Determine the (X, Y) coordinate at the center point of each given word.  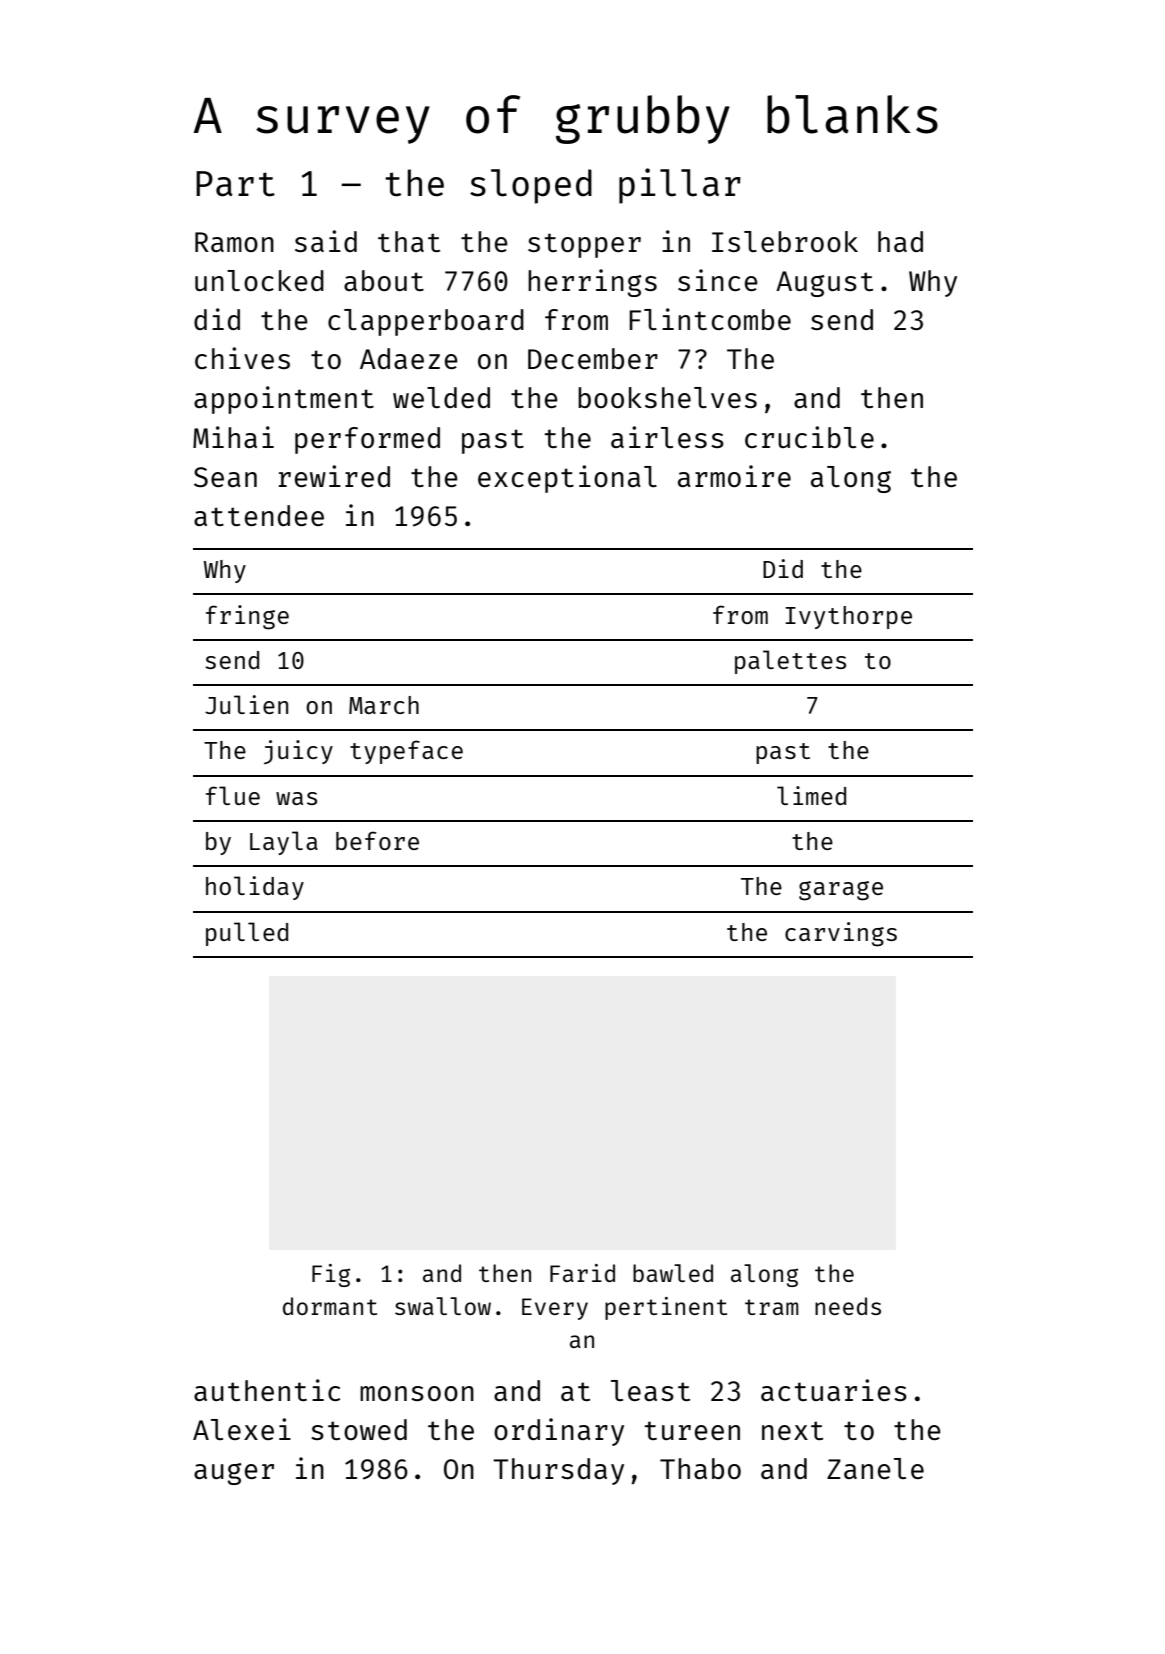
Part (235, 184)
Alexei (242, 1429)
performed (367, 440)
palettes (790, 662)
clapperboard (426, 322)
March (384, 705)
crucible (809, 437)
